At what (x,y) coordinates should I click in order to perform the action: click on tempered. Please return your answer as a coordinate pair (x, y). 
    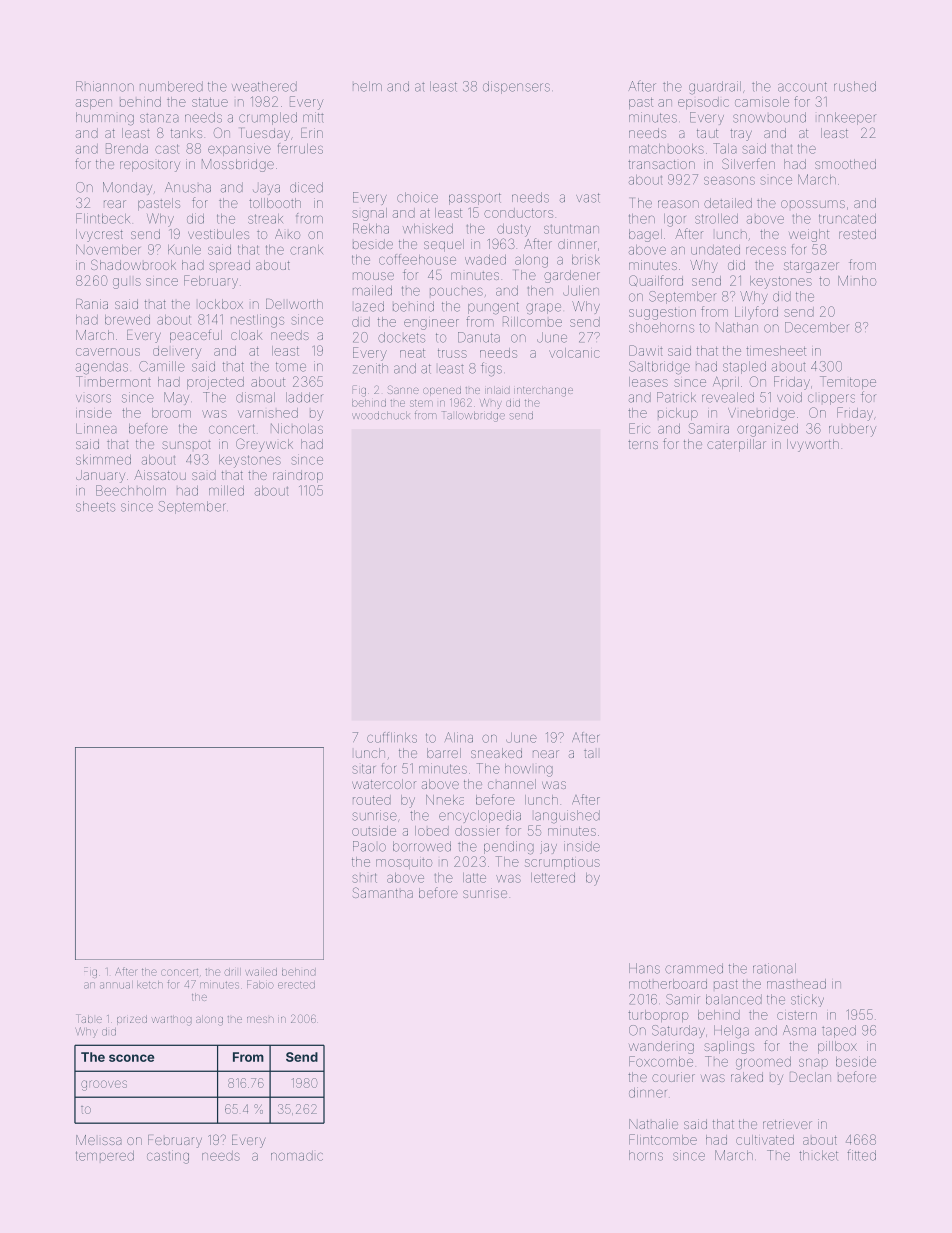
    Looking at the image, I should click on (105, 1156).
